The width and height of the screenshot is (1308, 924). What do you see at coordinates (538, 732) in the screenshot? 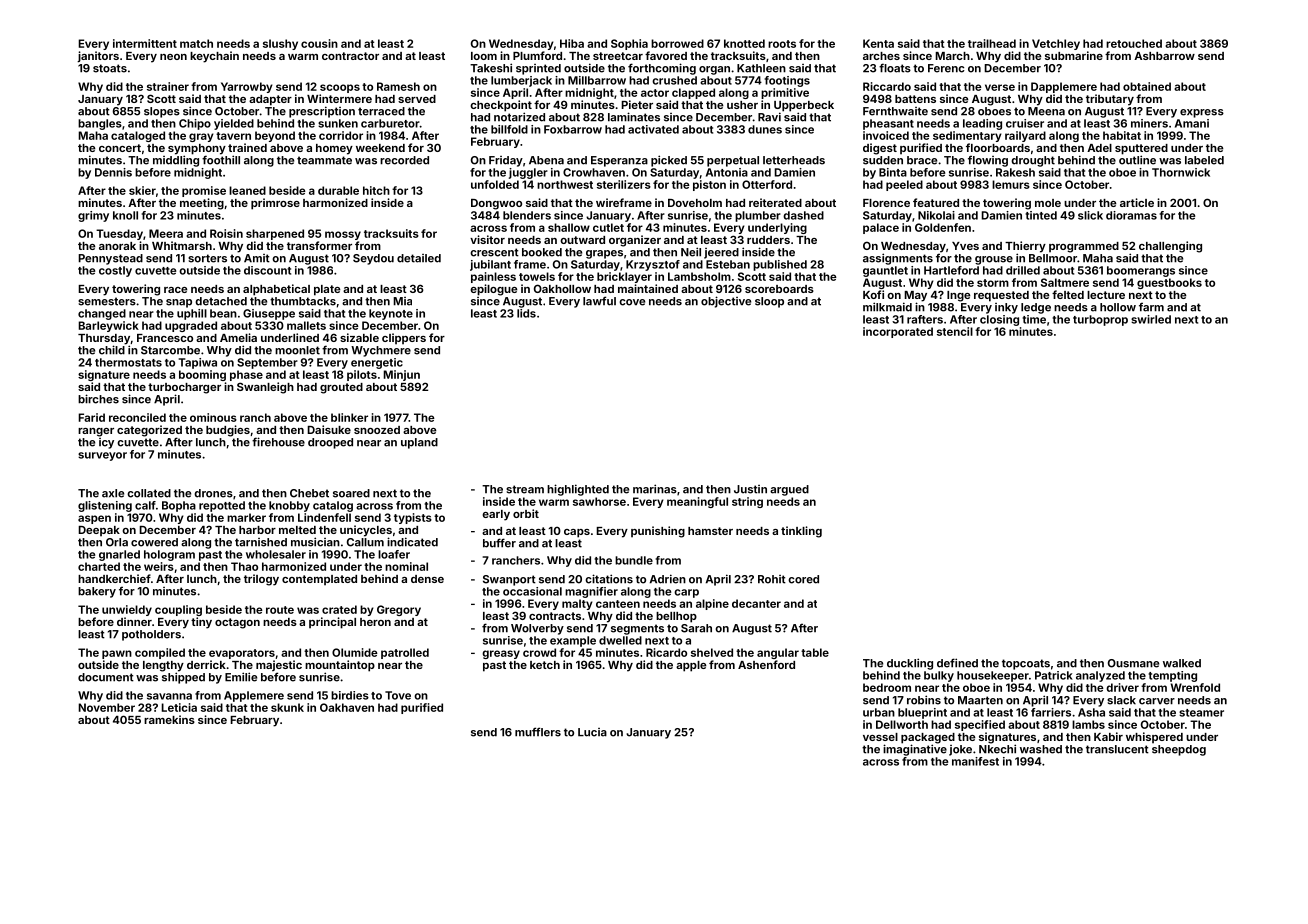
I see `mufflers` at bounding box center [538, 732].
